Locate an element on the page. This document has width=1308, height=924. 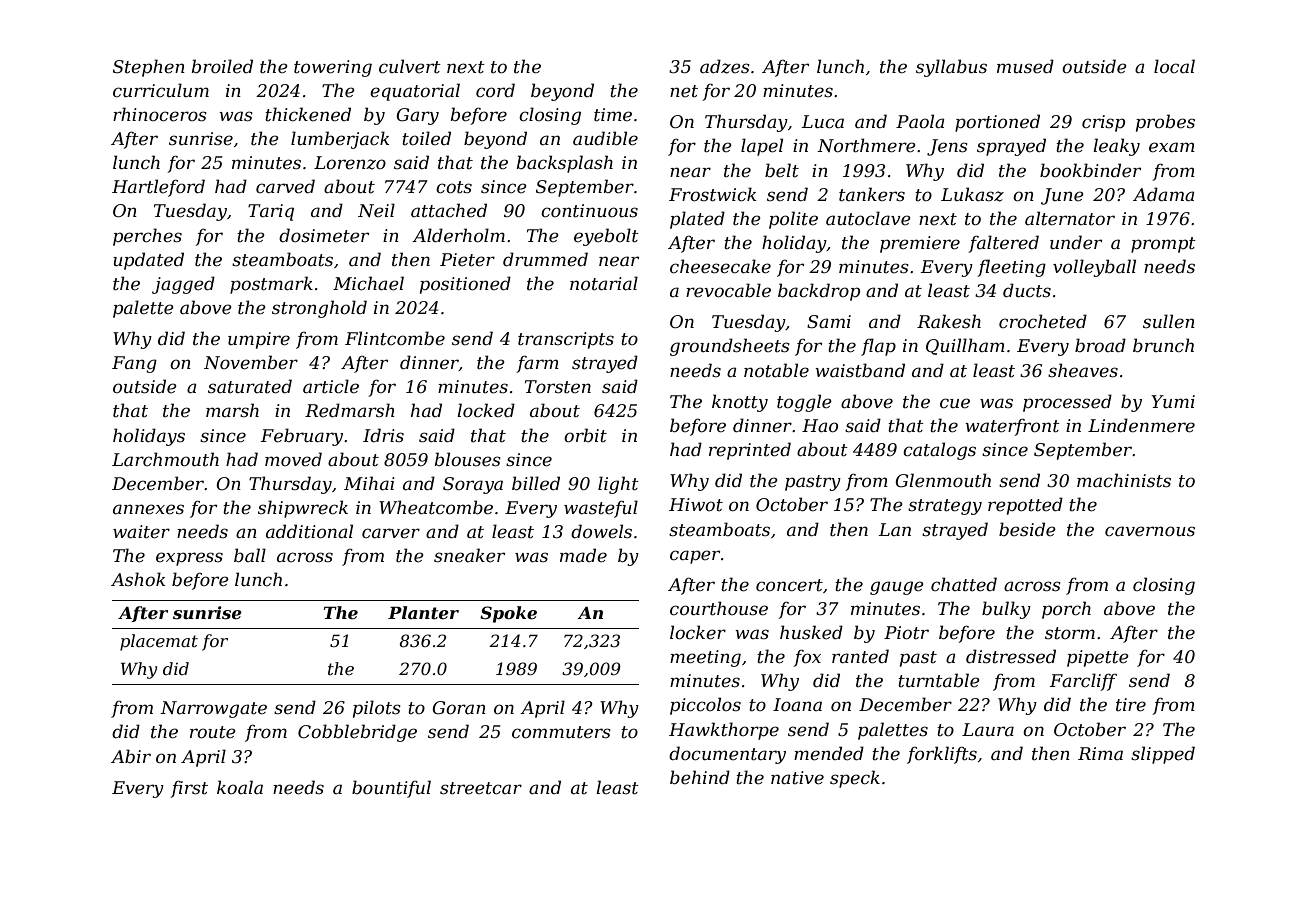
bountiful is located at coordinates (391, 789).
